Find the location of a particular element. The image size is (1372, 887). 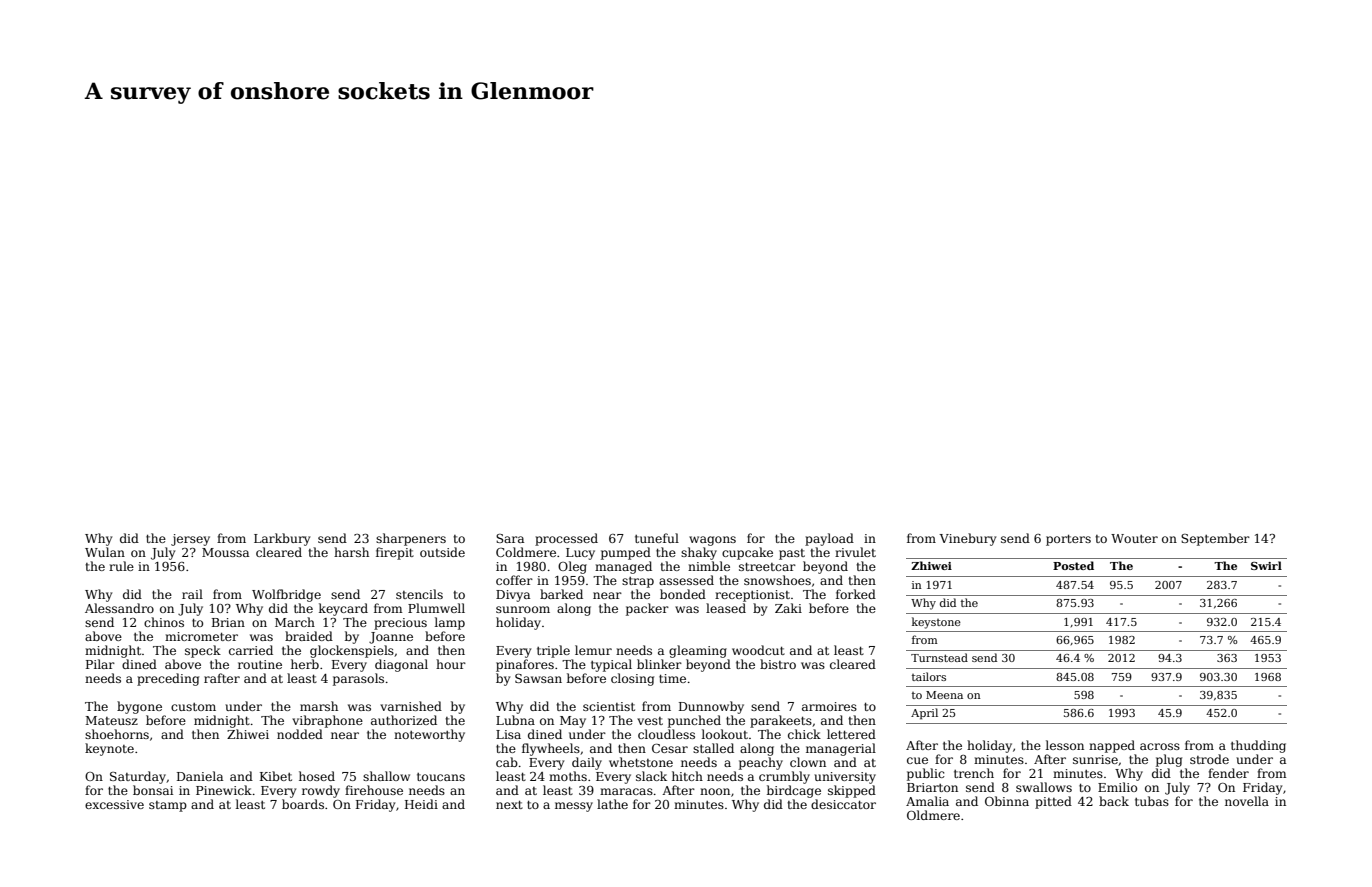

packer is located at coordinates (647, 609).
